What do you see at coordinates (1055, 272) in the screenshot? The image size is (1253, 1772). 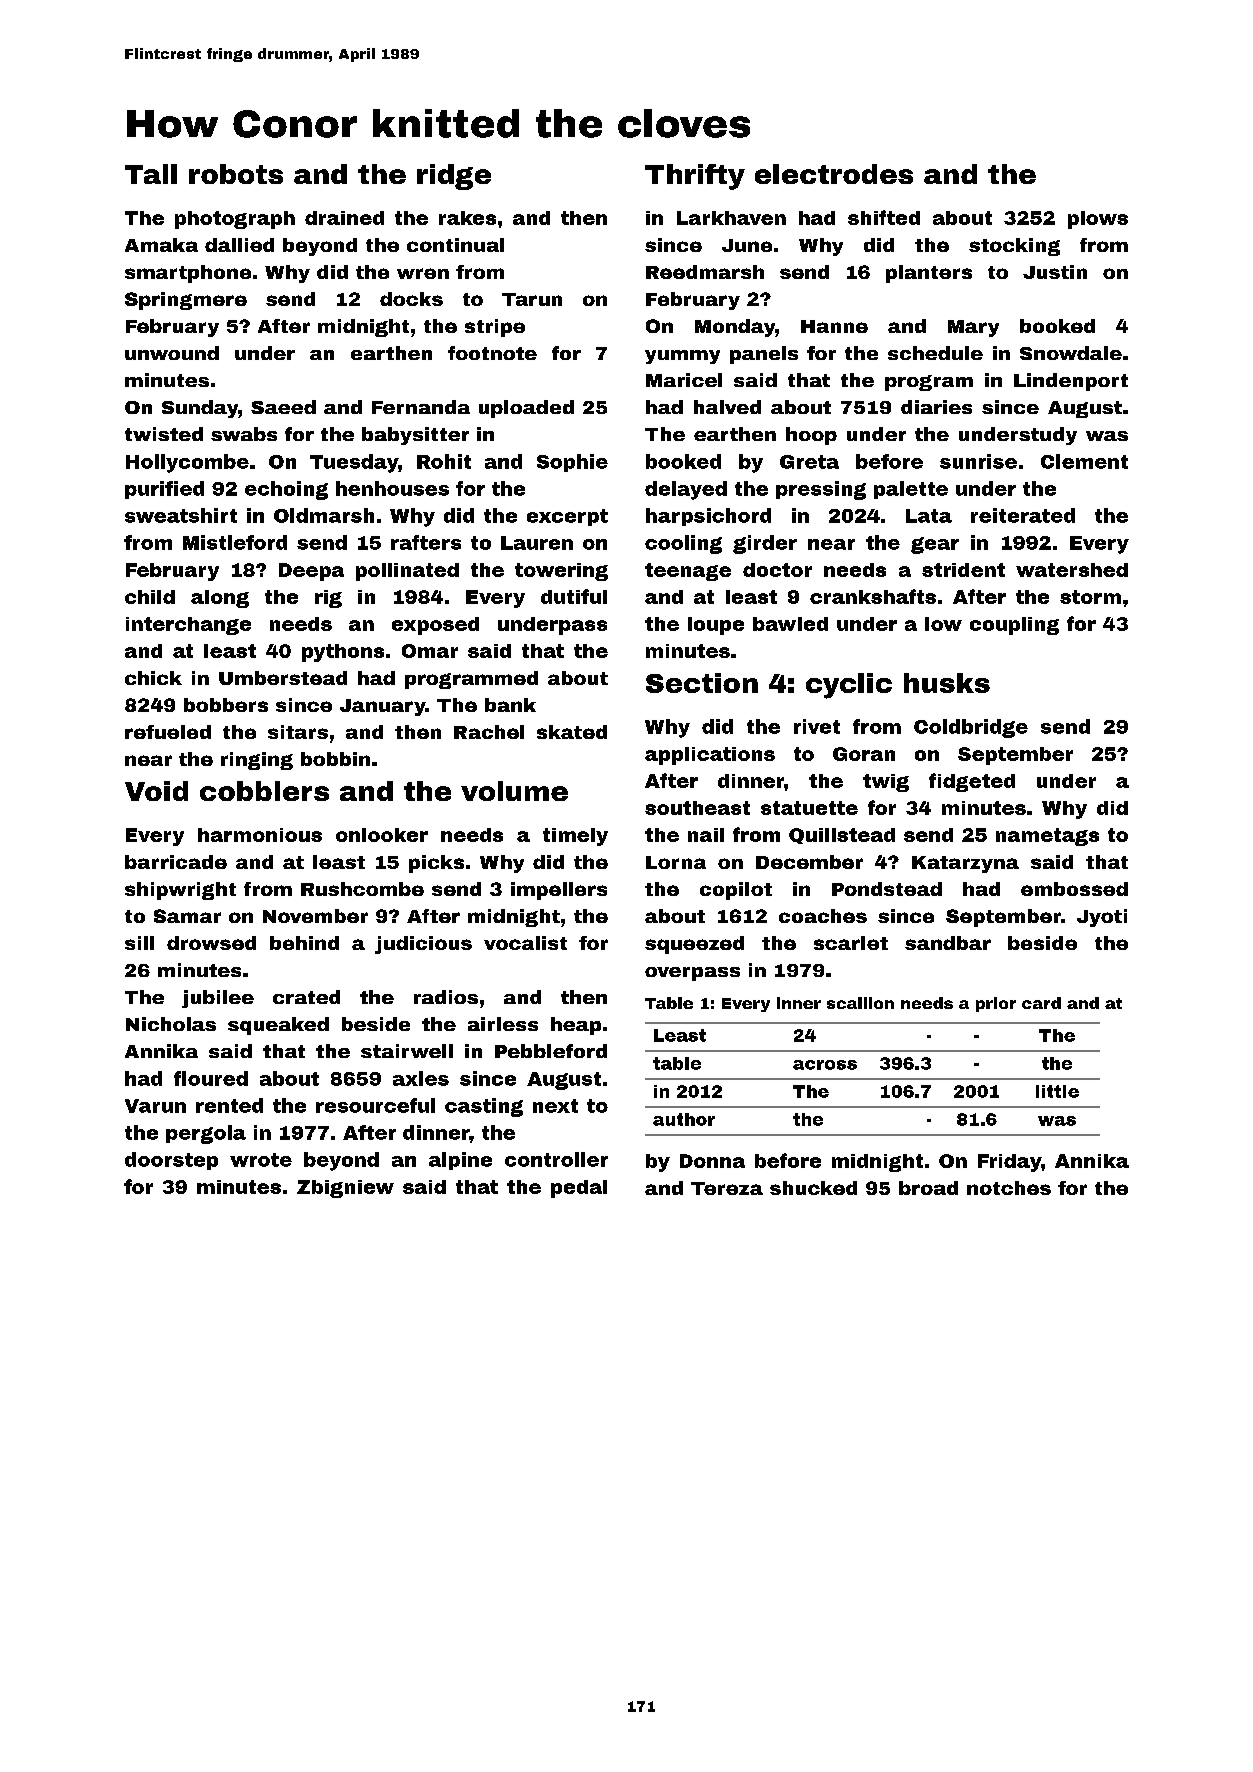 I see `Justin` at bounding box center [1055, 272].
